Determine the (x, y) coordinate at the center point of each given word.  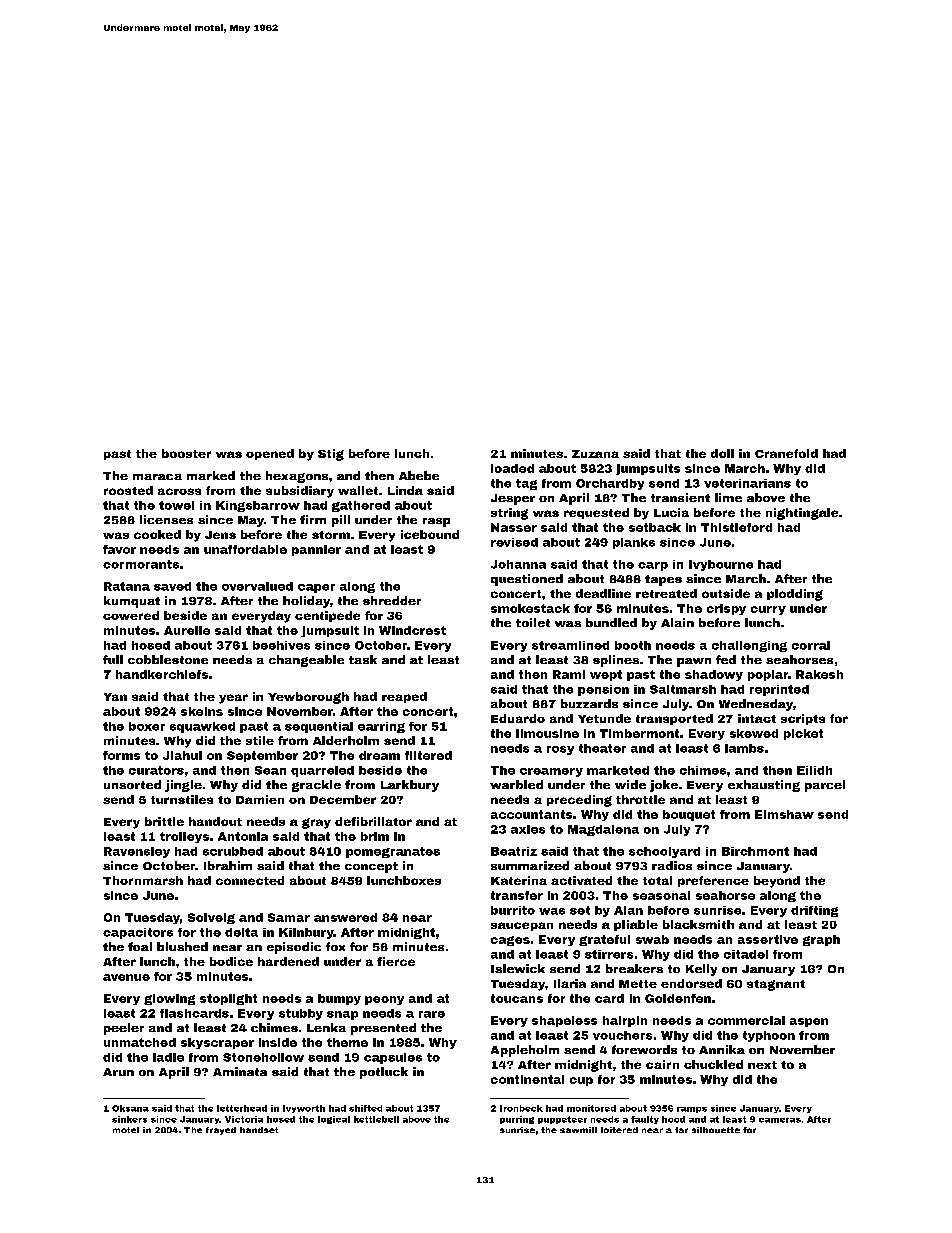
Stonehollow (263, 1057)
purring (517, 1120)
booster (186, 453)
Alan (628, 910)
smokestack (530, 608)
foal (140, 946)
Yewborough (308, 698)
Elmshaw (784, 814)
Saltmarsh (683, 689)
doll (722, 453)
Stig (331, 455)
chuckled (713, 1064)
